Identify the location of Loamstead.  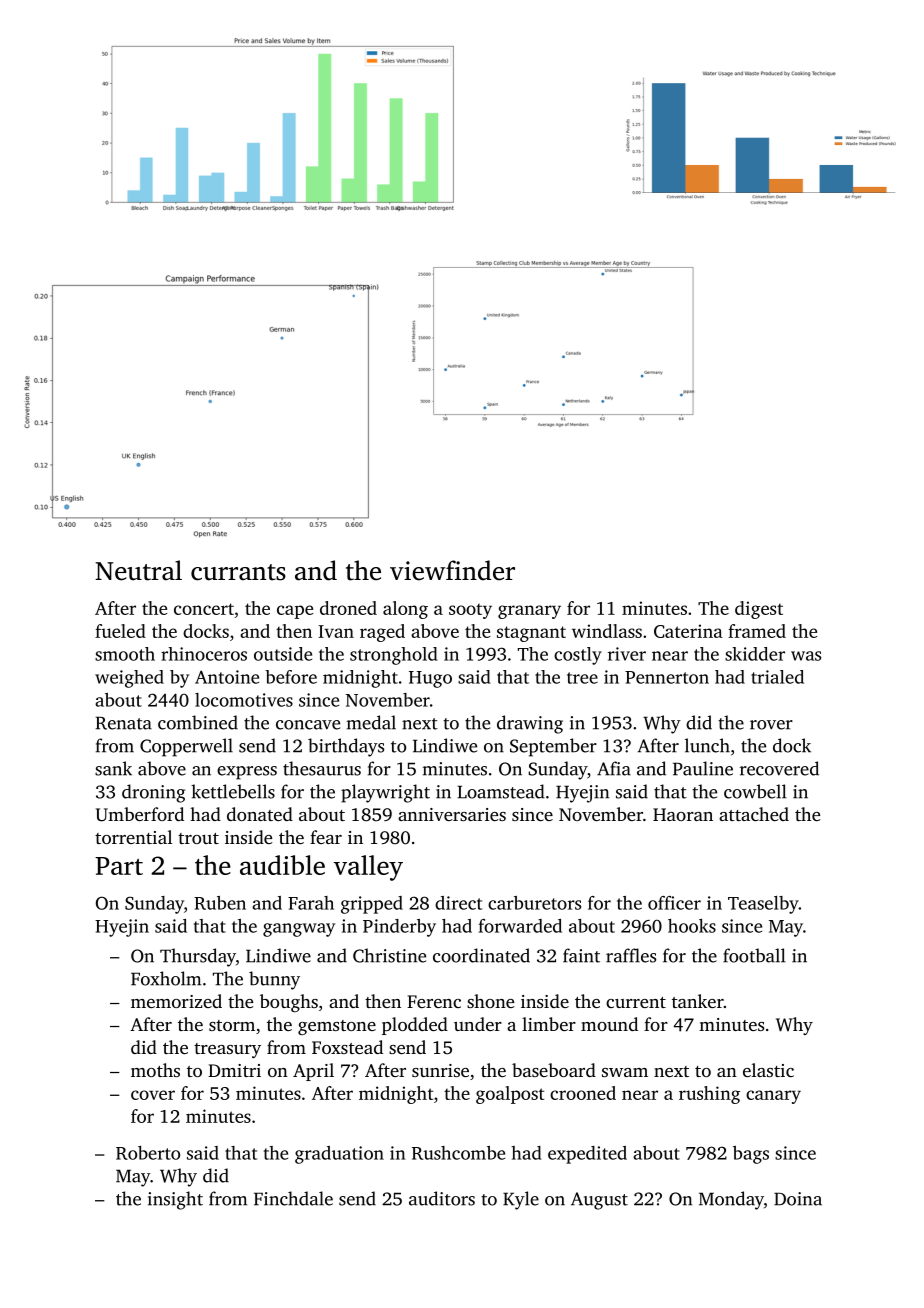
(501, 791).
